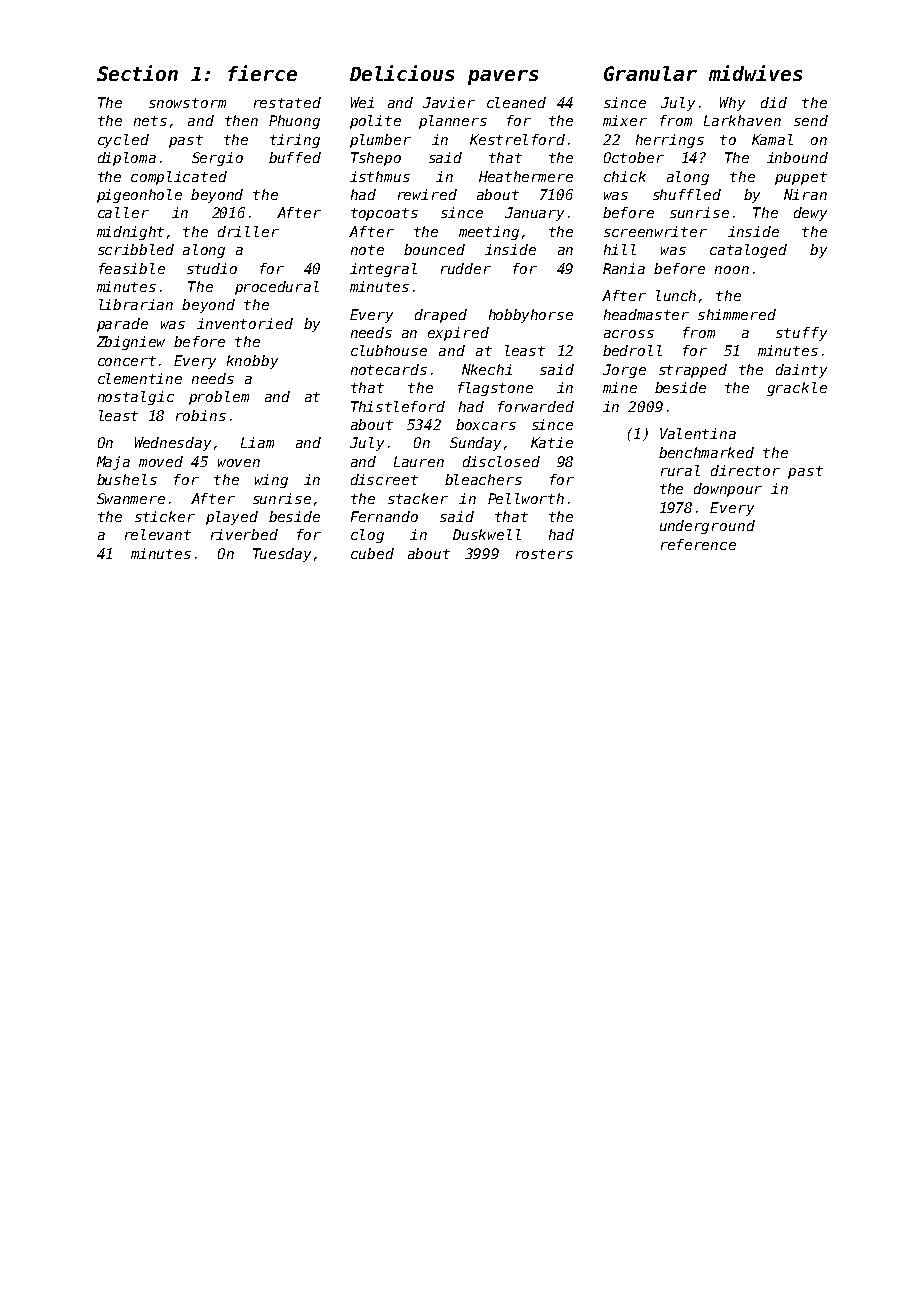 Image resolution: width=924 pixels, height=1308 pixels. I want to click on Kestrelford, so click(517, 139).
